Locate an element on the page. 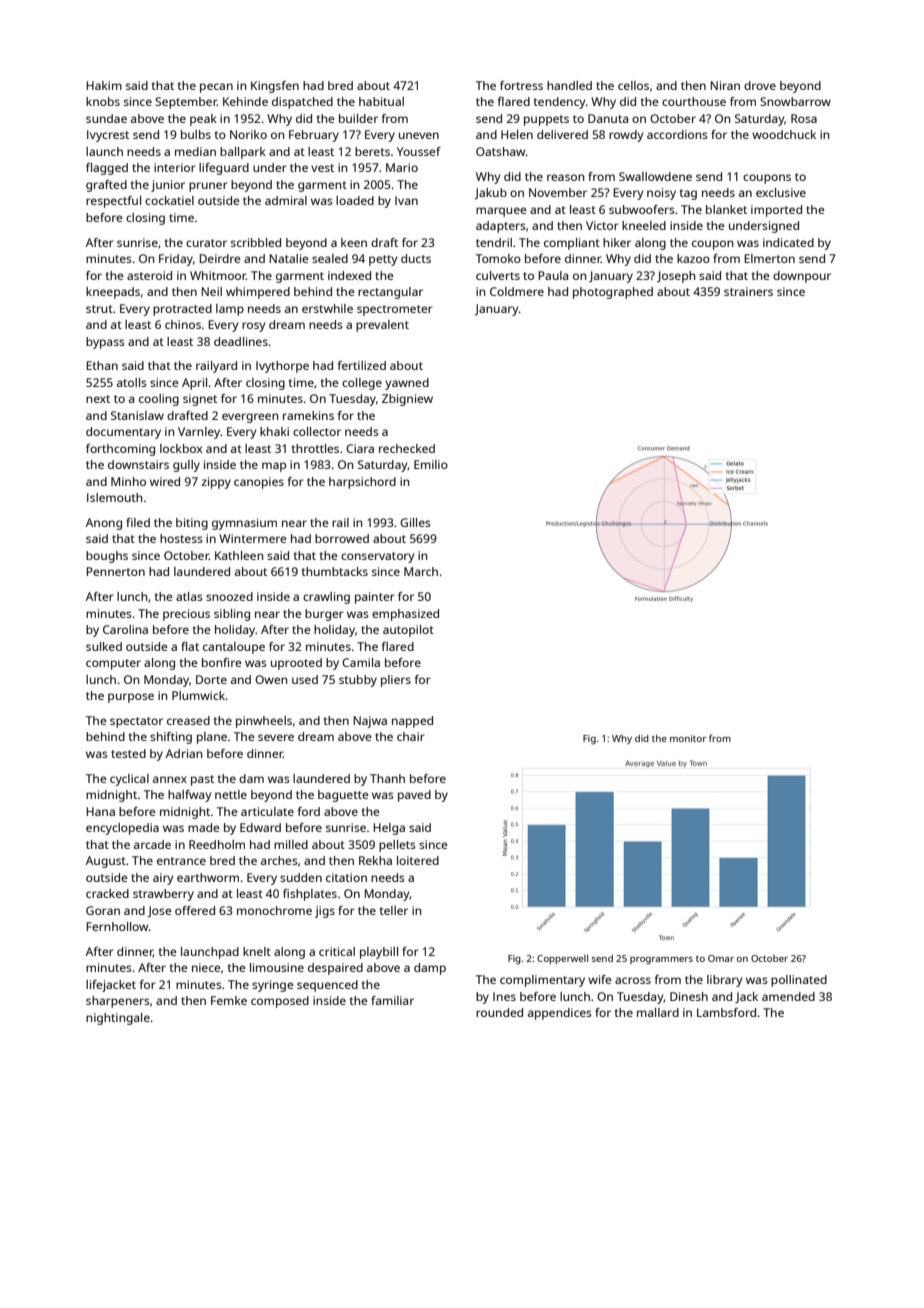  habitual is located at coordinates (381, 101).
